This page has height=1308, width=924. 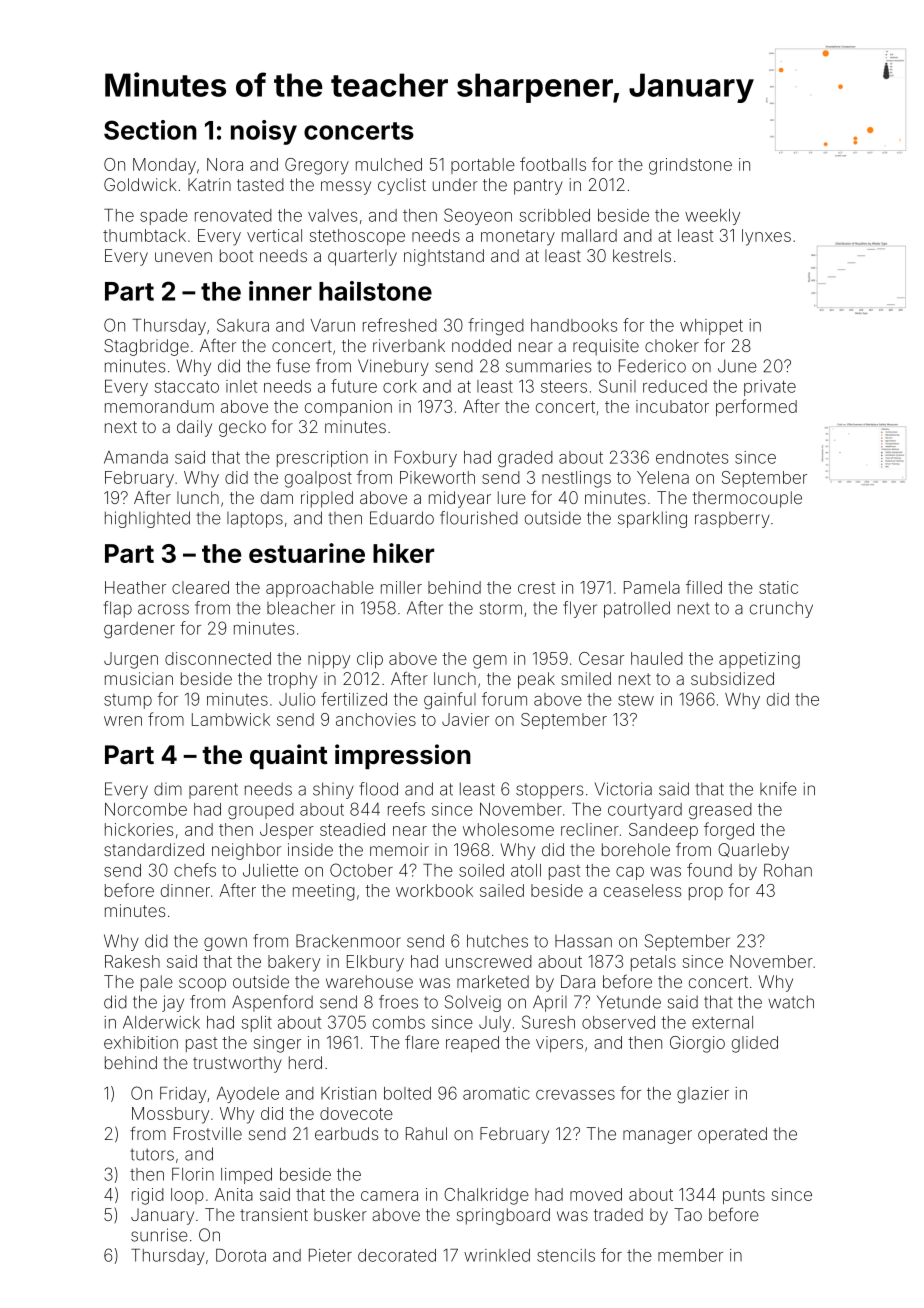 I want to click on mulched, so click(x=389, y=164).
